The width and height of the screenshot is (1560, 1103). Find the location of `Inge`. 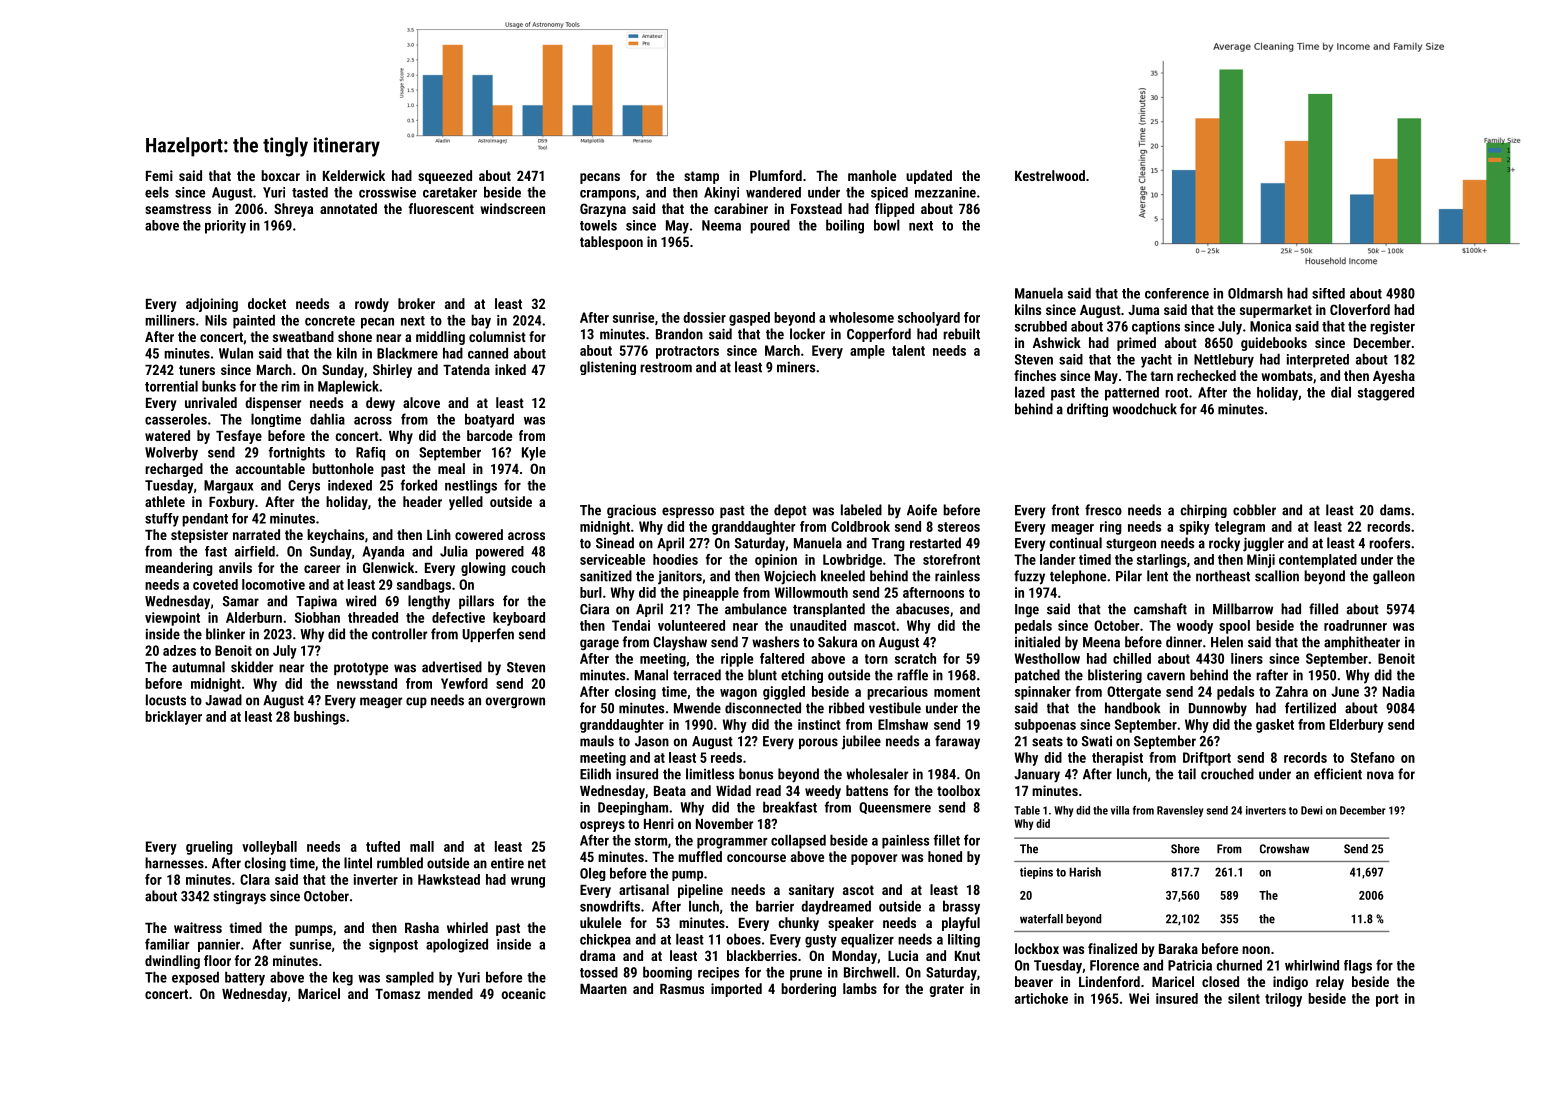

Inge is located at coordinates (1027, 610).
